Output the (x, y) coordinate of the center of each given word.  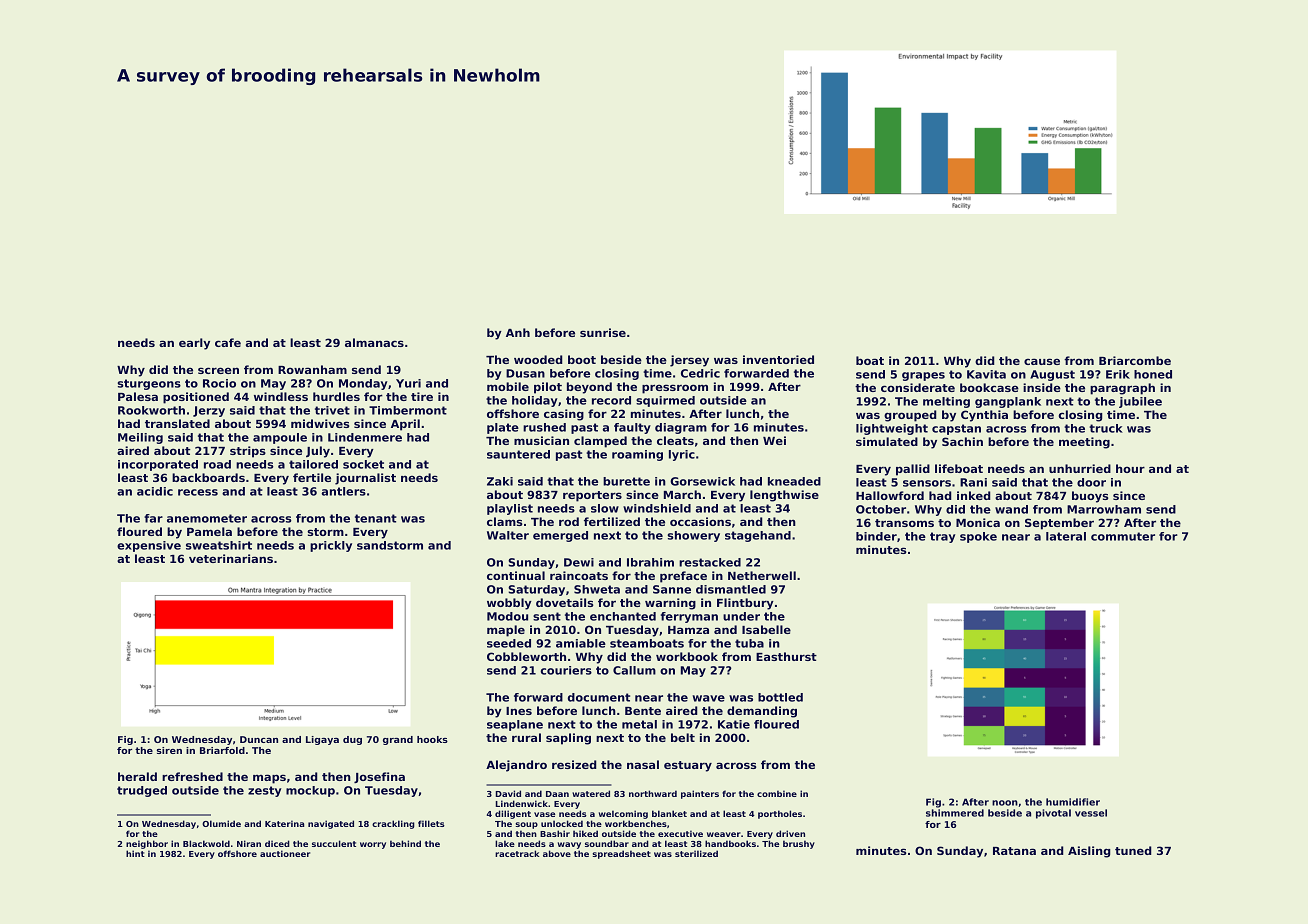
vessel (1091, 813)
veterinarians (231, 558)
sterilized (696, 853)
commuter (1123, 536)
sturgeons (149, 384)
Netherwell (762, 575)
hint (135, 853)
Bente (643, 711)
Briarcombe (1135, 360)
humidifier (1073, 802)
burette (626, 481)
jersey (689, 361)
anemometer (207, 518)
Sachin (962, 441)
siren (169, 750)
